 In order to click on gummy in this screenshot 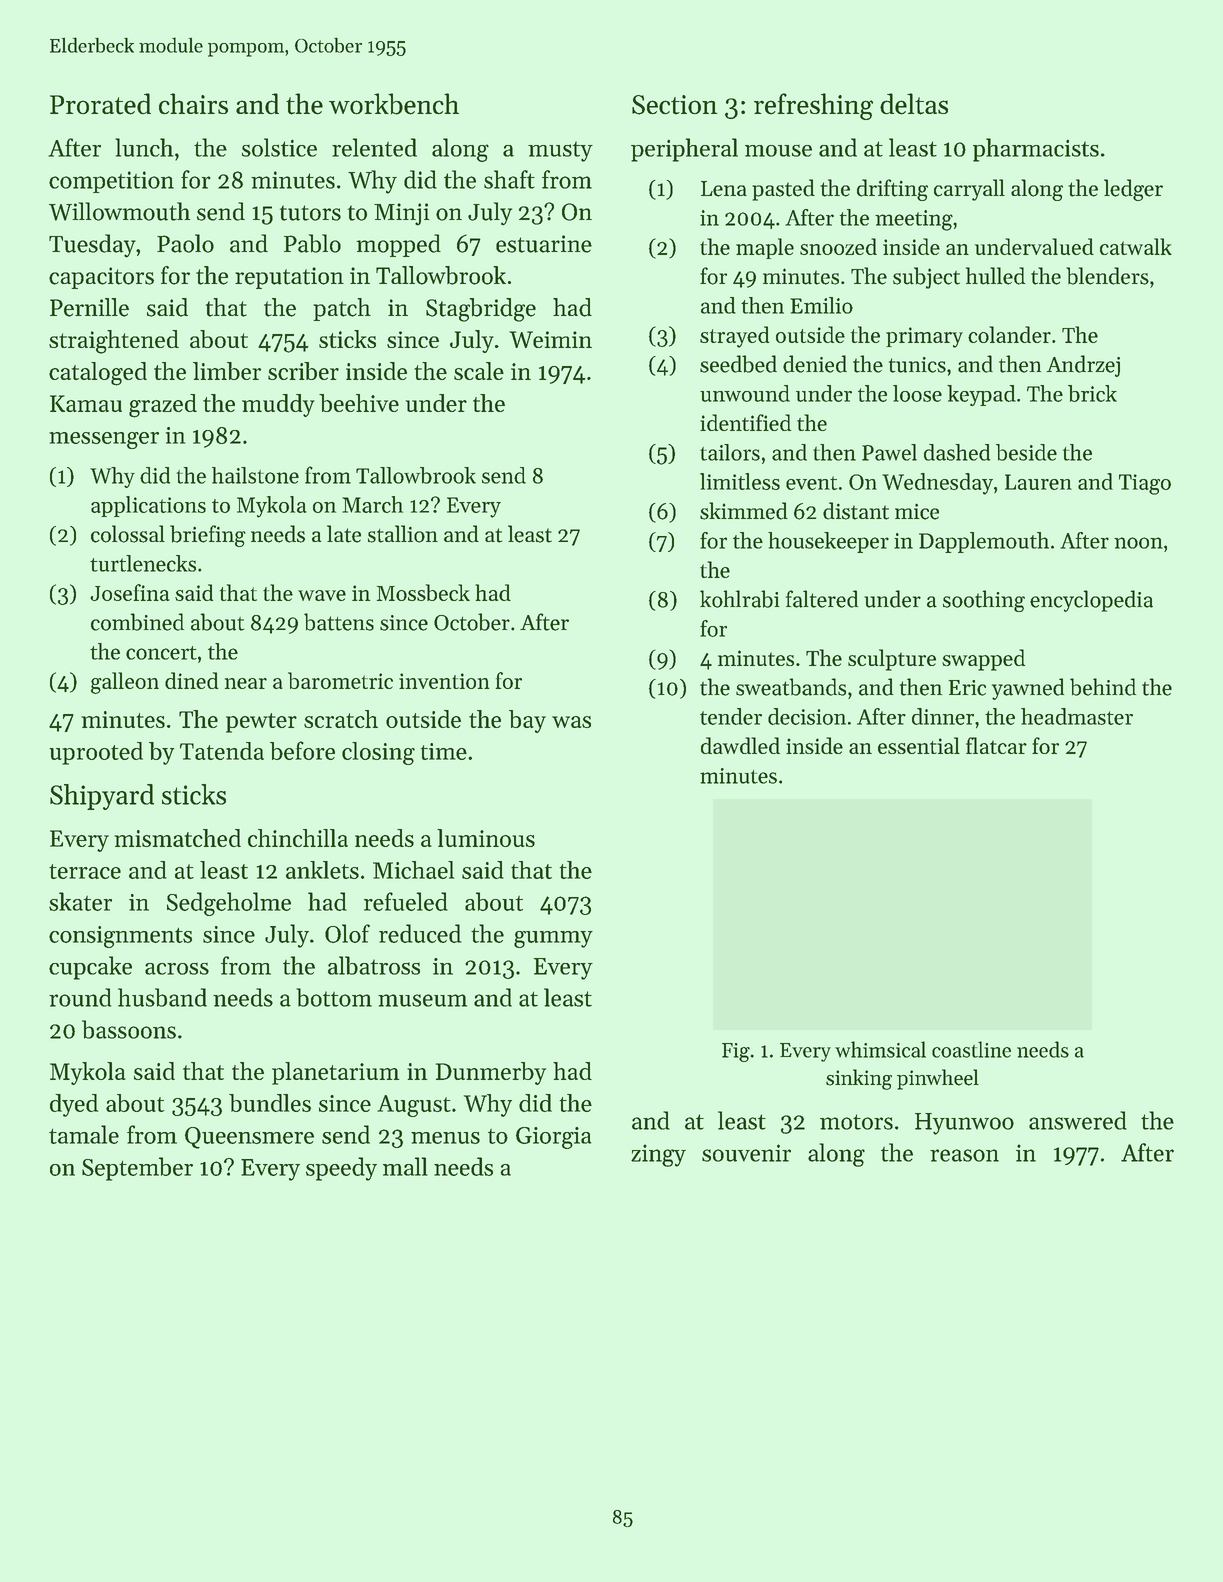, I will do `click(553, 939)`.
